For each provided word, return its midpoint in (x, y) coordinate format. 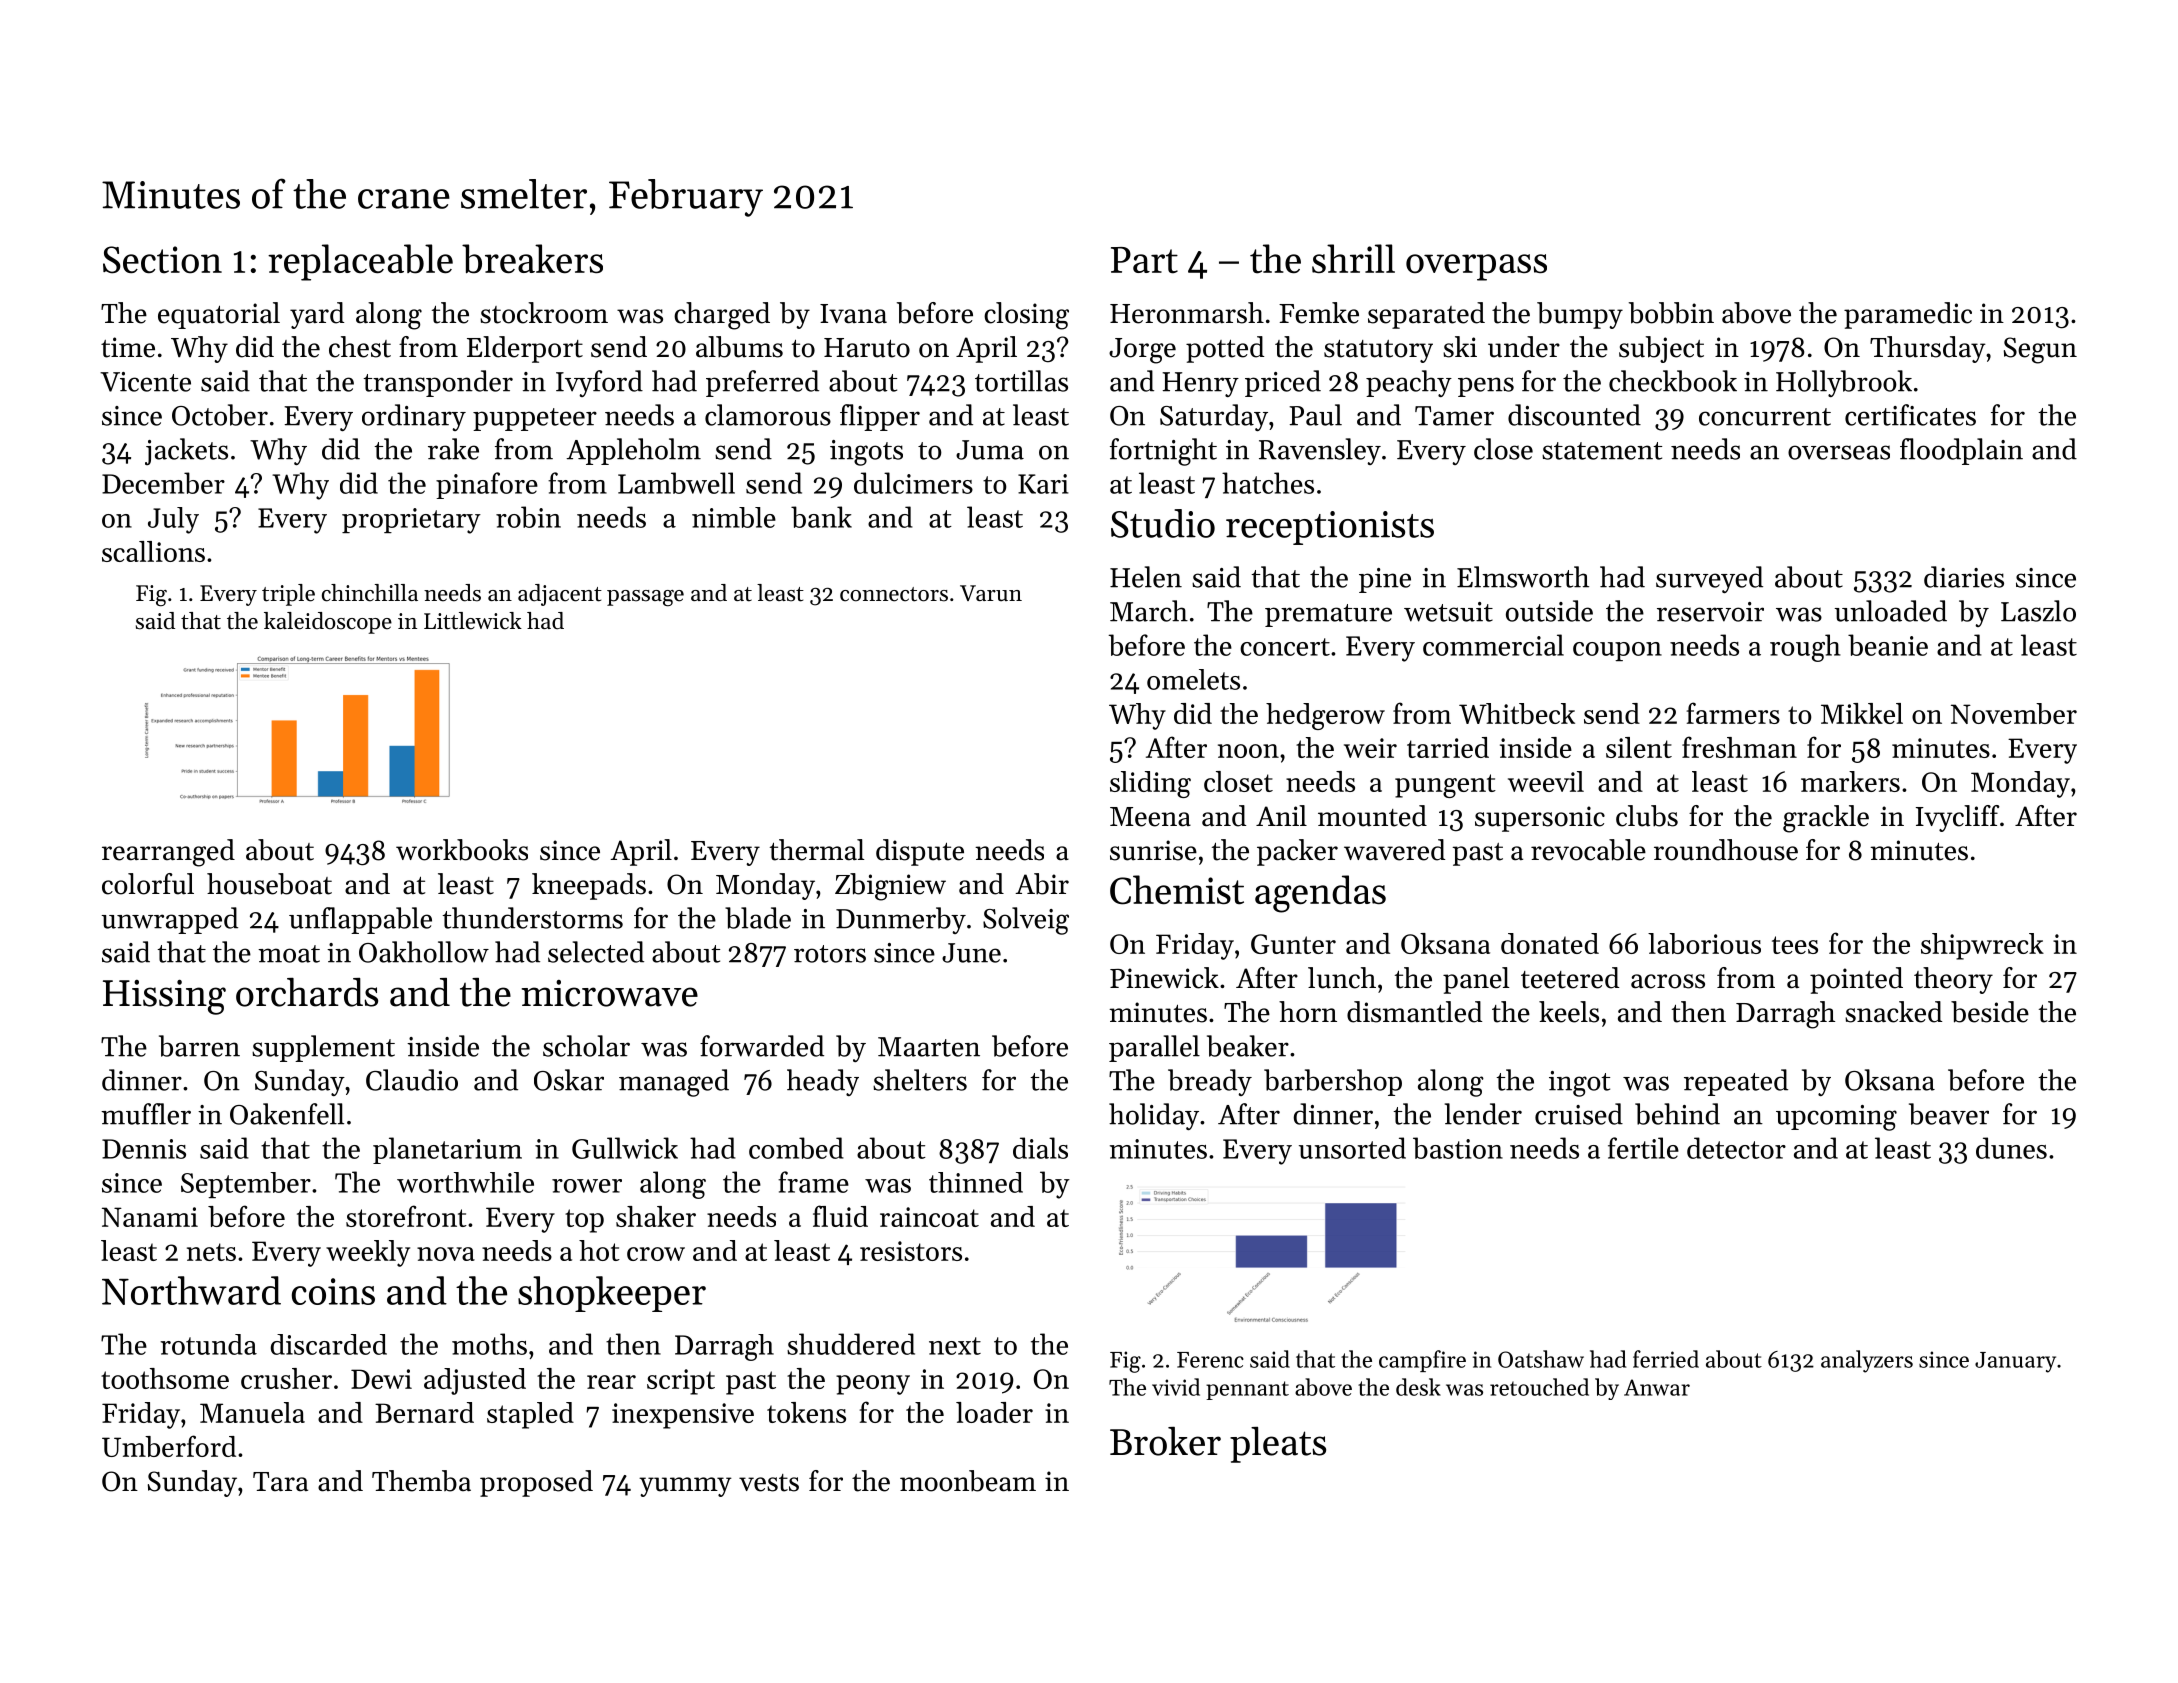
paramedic (1908, 315)
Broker (1165, 1441)
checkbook (1673, 381)
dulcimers (913, 483)
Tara (280, 1481)
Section (162, 260)
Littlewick (473, 621)
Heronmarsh (1187, 313)
